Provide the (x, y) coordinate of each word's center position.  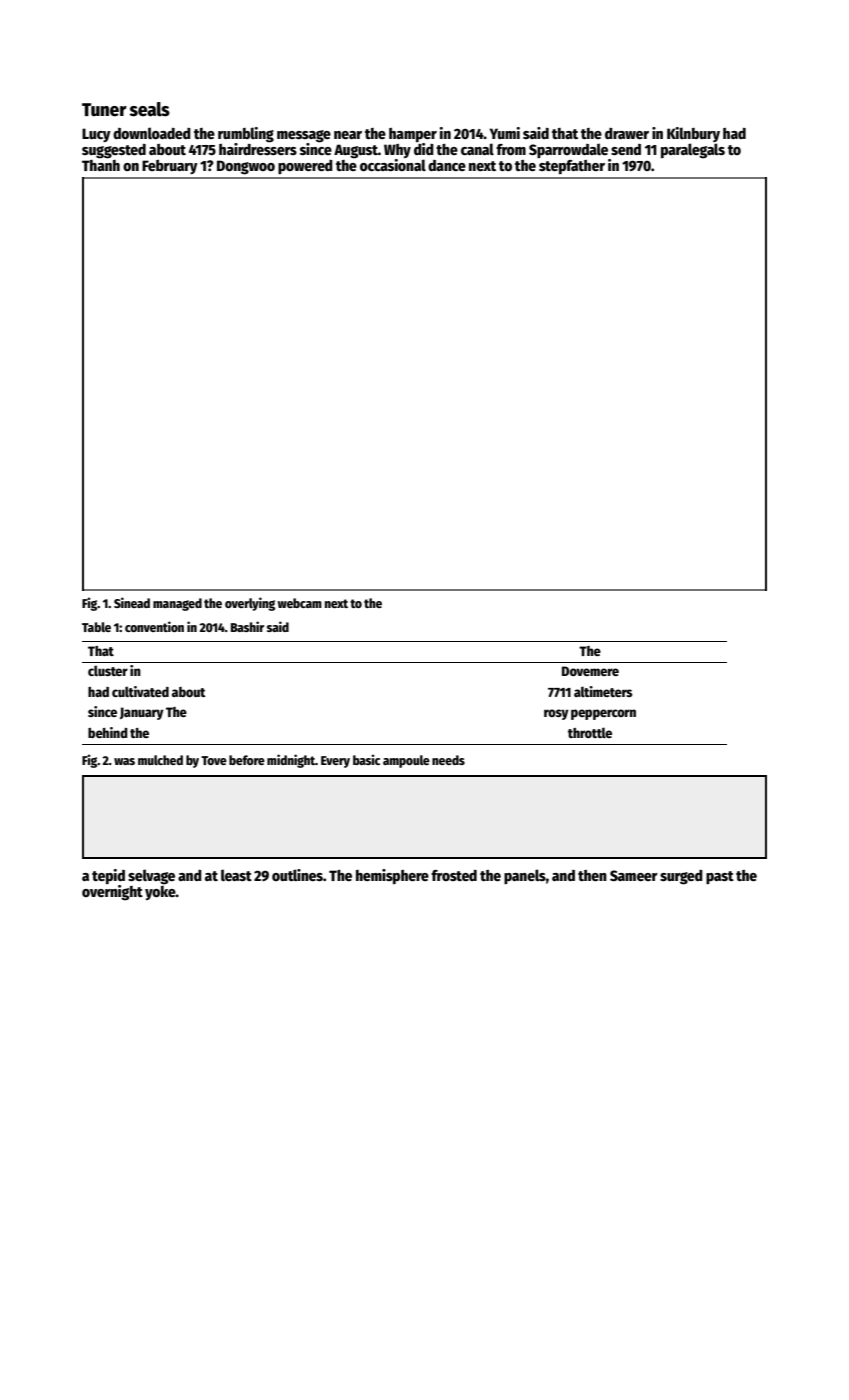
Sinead (132, 602)
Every (335, 762)
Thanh (101, 165)
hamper (413, 135)
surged (681, 877)
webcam (299, 603)
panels (525, 876)
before (247, 760)
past (720, 877)
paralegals (693, 151)
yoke (160, 893)
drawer (627, 133)
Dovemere (590, 671)
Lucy (96, 135)
